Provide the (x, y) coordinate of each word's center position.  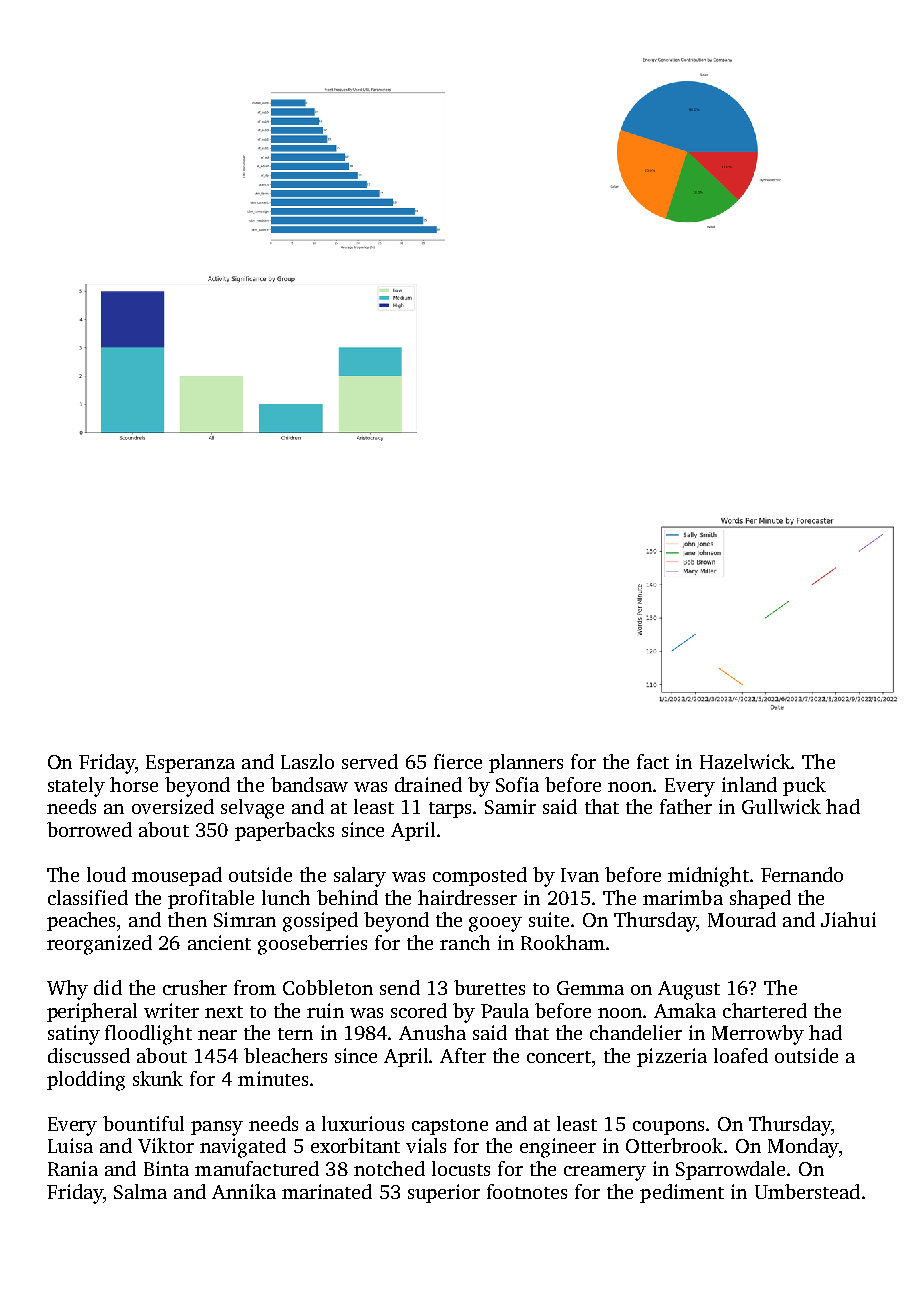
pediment (682, 1193)
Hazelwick (745, 761)
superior (444, 1193)
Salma (140, 1191)
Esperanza (190, 764)
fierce (458, 761)
